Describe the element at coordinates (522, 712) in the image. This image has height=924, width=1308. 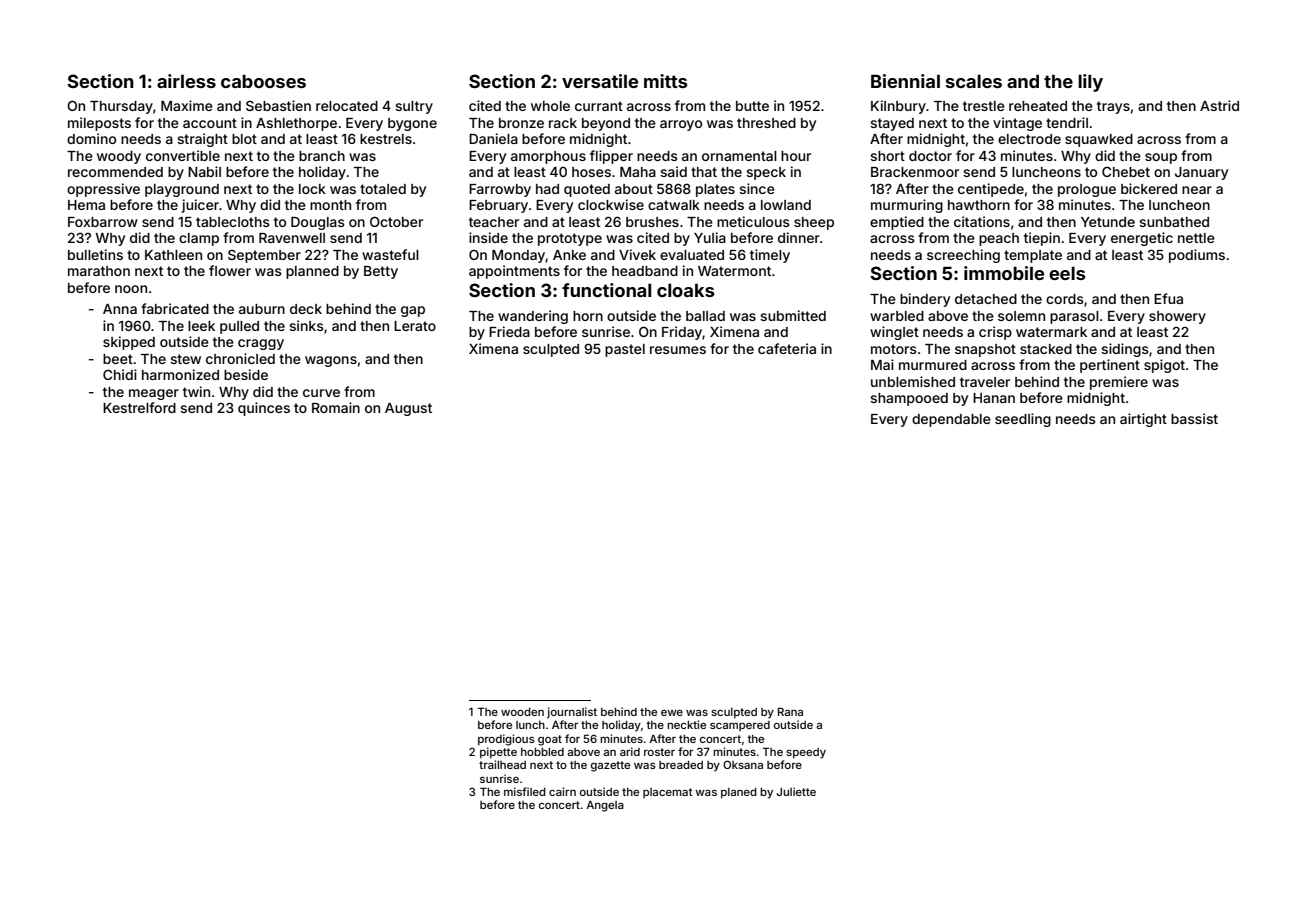
I see `wooden` at that location.
